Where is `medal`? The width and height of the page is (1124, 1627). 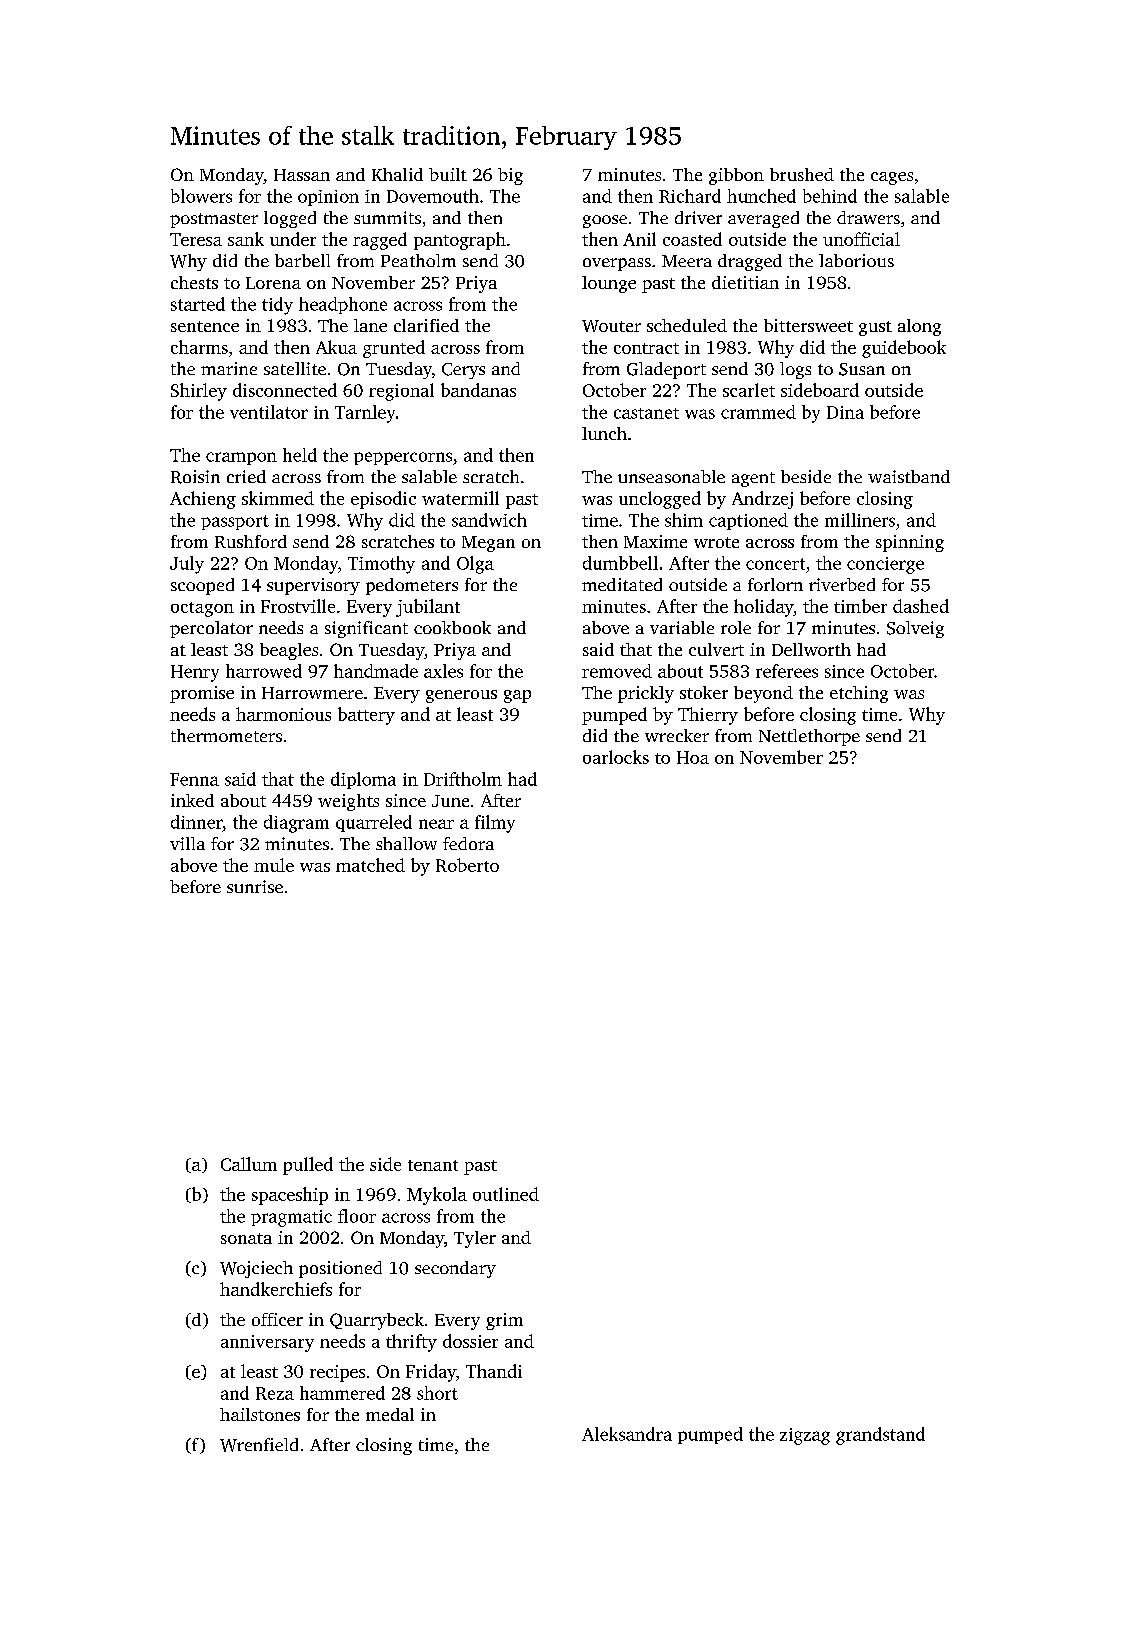
medal is located at coordinates (390, 1414).
